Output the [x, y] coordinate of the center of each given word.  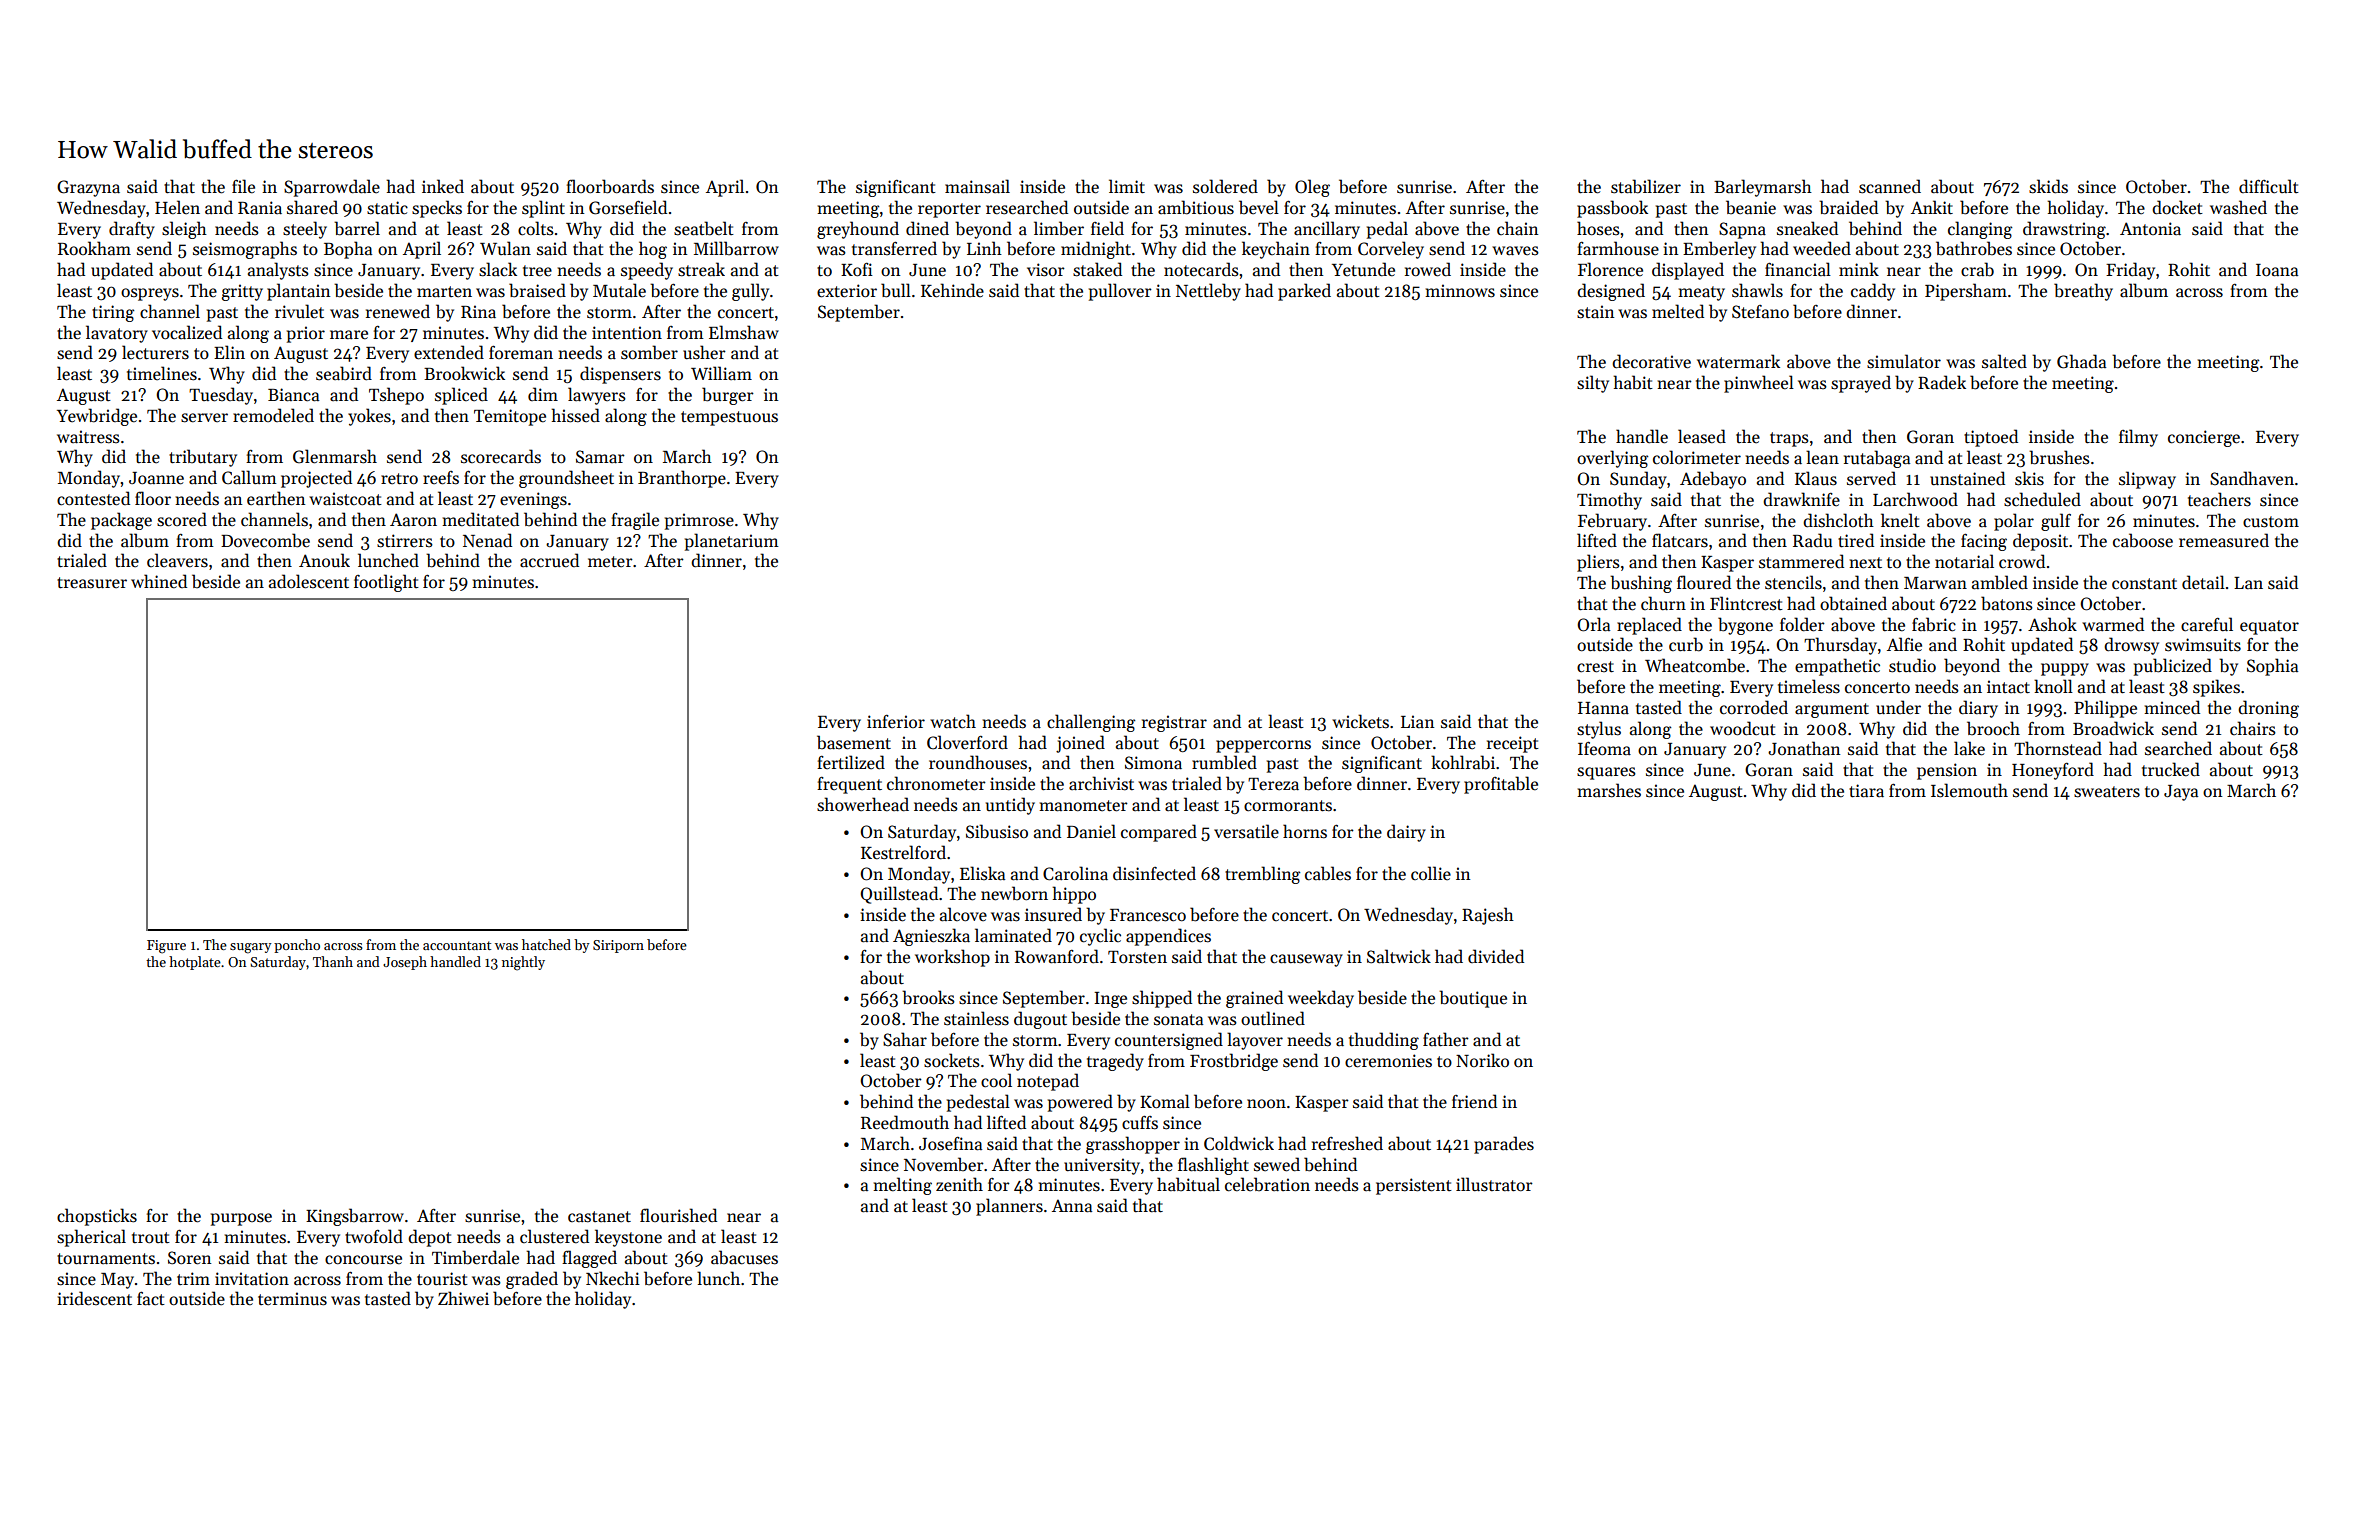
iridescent [94, 1298]
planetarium [732, 542]
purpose [241, 1219]
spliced [461, 396]
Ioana [2277, 270]
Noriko [1482, 1060]
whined [159, 581]
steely [305, 230]
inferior [896, 722]
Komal [1165, 1101]
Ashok [2052, 624]
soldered [1225, 186]
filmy [2138, 438]
